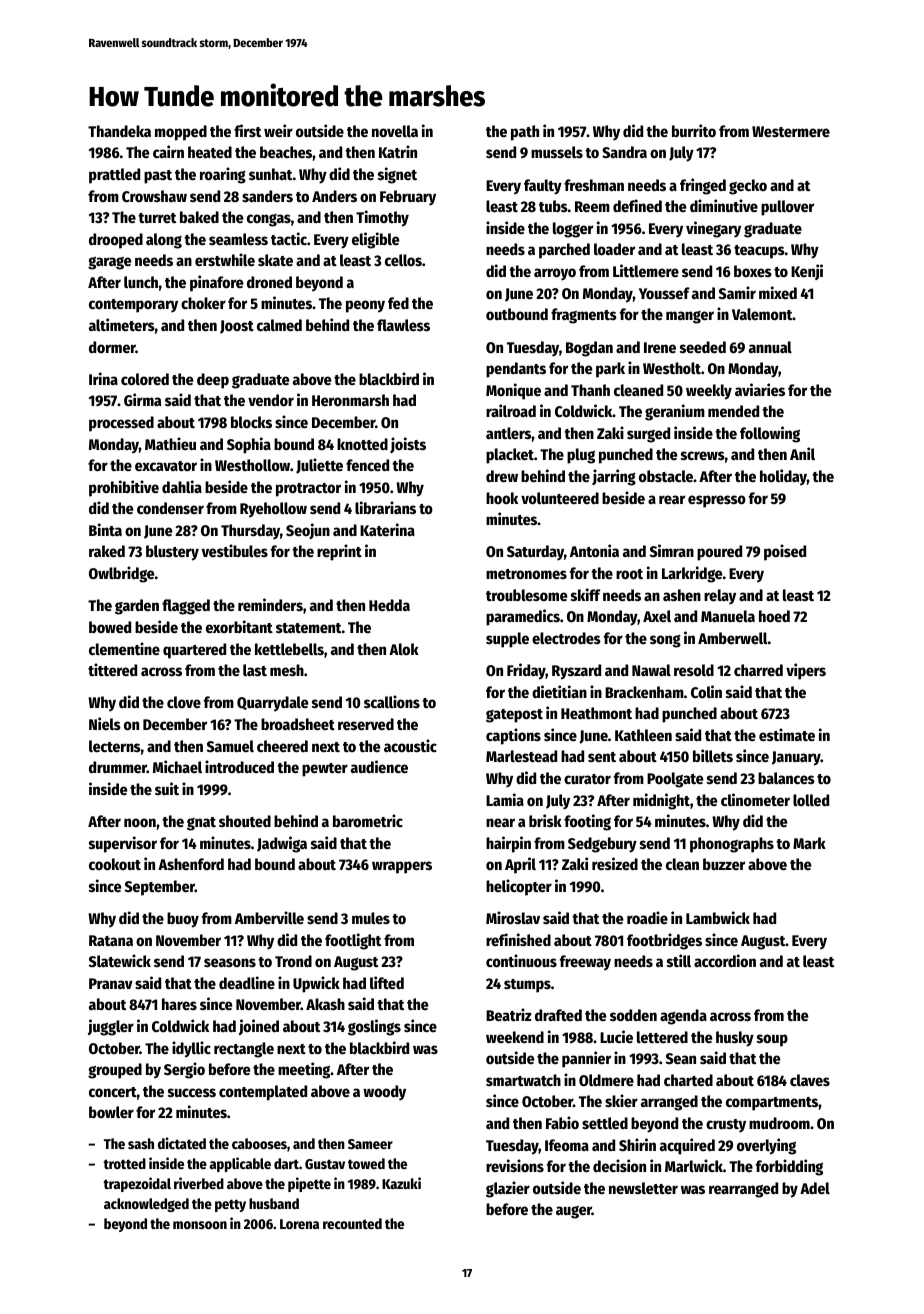  What do you see at coordinates (807, 272) in the screenshot?
I see `Kenji` at bounding box center [807, 272].
